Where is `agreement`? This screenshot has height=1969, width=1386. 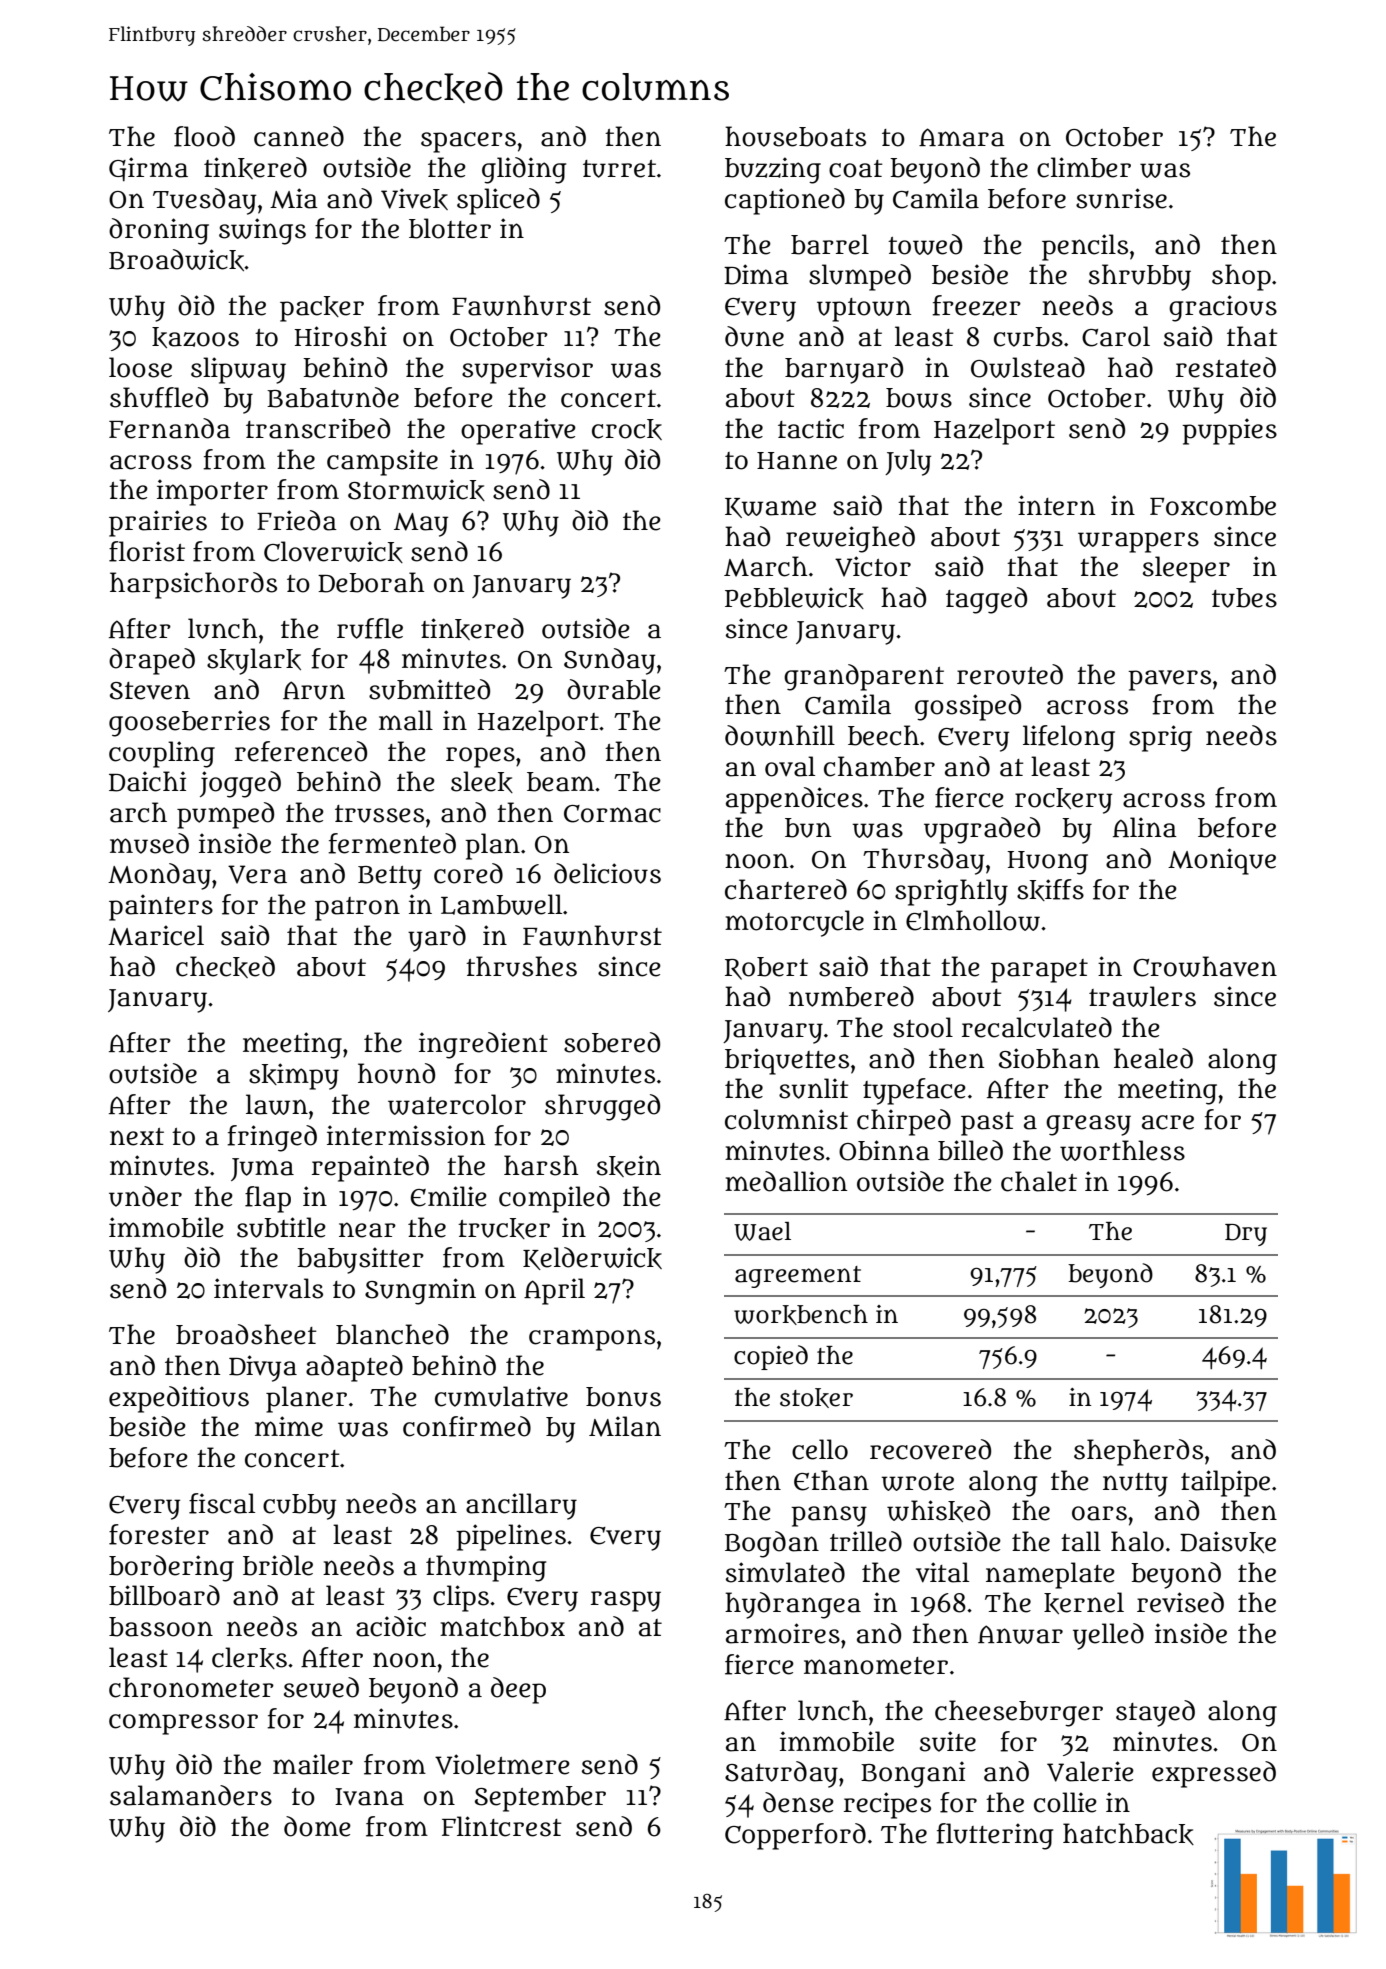 agreement is located at coordinates (798, 1277).
